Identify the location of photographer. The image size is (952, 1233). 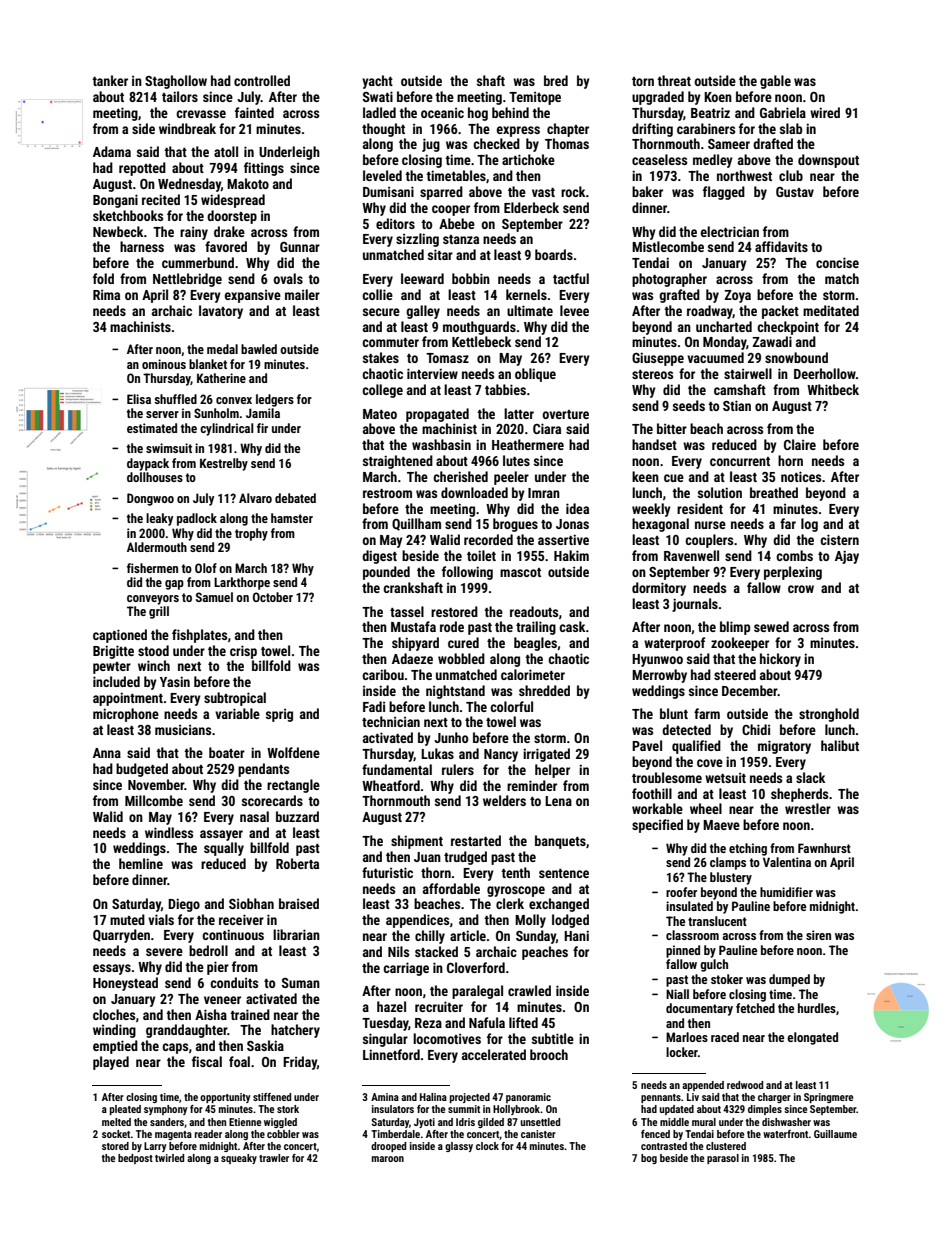
(669, 280).
